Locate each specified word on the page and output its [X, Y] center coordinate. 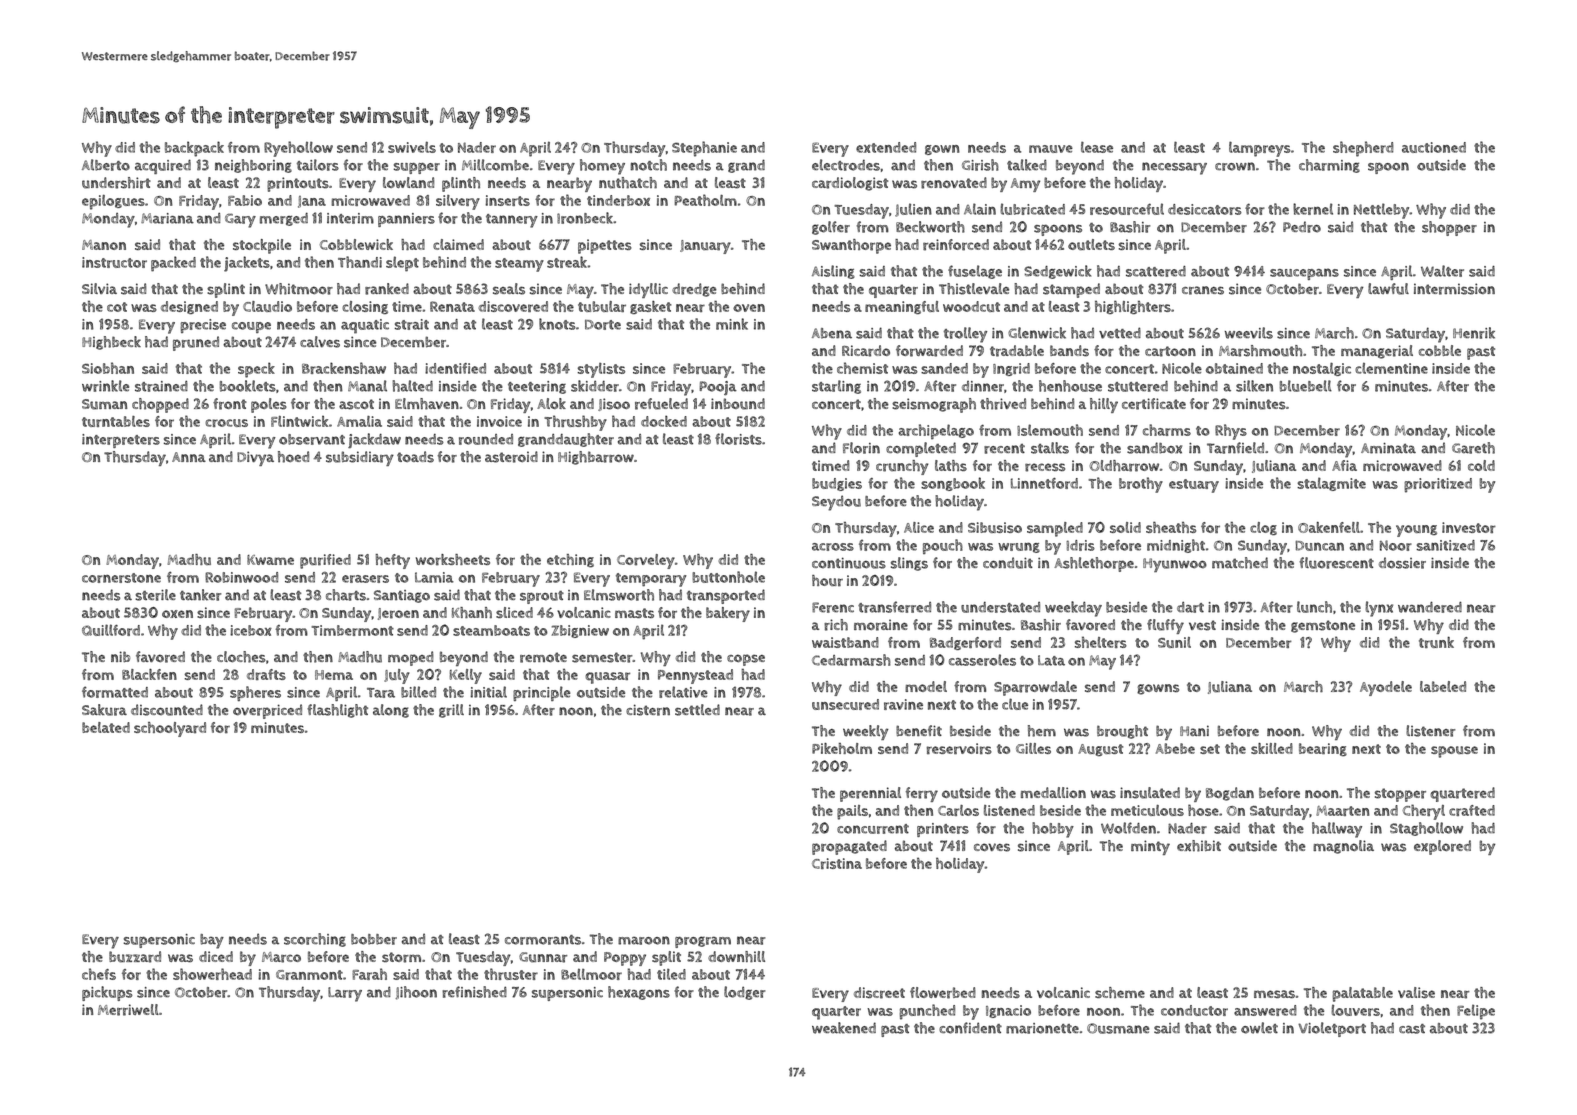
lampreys [1260, 149]
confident [970, 1028]
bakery [728, 614]
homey [602, 167]
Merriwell [128, 1010]
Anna [189, 457]
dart [1190, 607]
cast [1412, 1029]
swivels [412, 147]
